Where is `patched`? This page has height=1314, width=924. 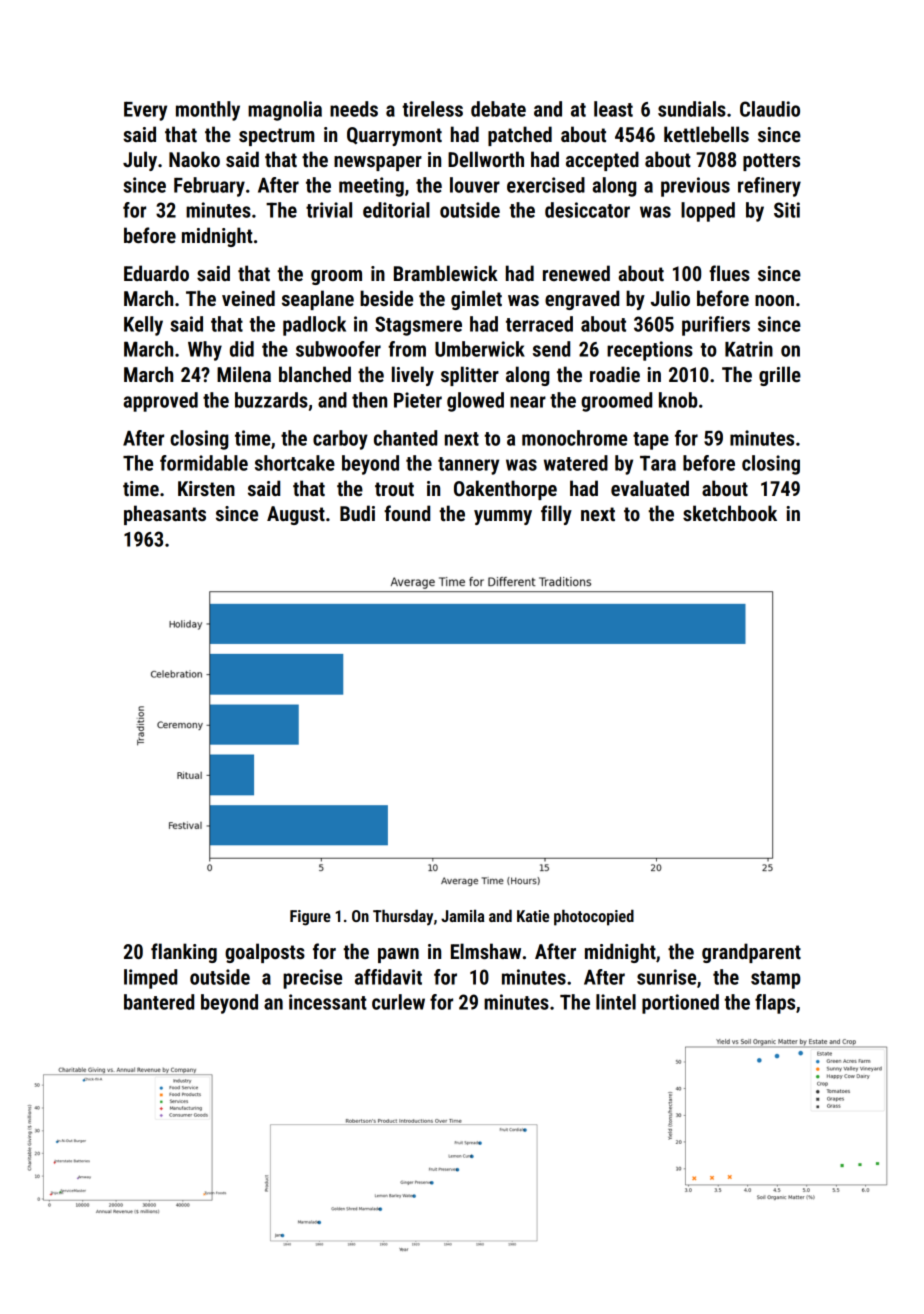 patched is located at coordinates (520, 136).
